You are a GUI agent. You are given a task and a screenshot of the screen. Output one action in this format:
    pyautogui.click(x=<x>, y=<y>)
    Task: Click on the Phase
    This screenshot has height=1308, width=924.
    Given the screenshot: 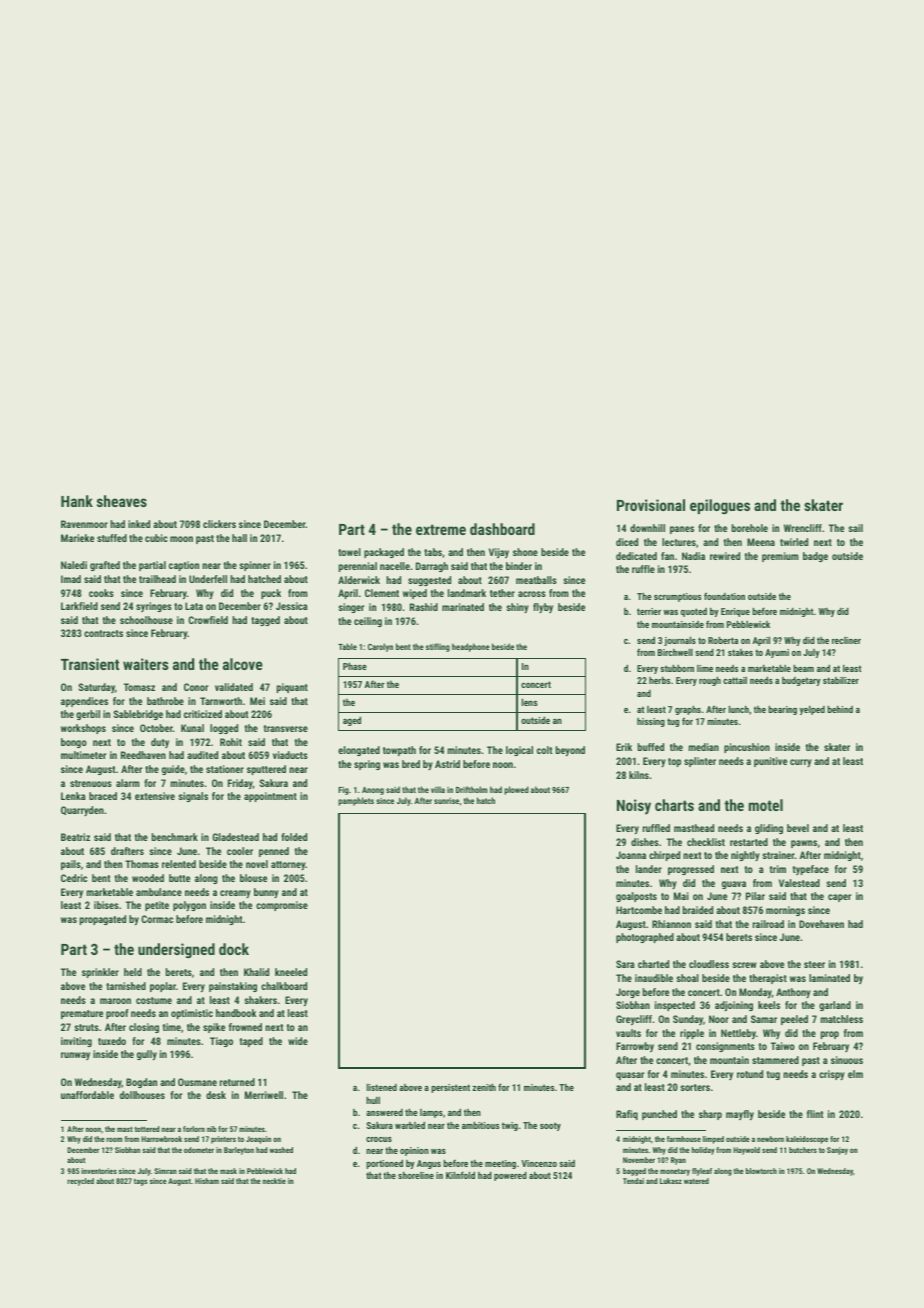 What is the action you would take?
    pyautogui.click(x=355, y=666)
